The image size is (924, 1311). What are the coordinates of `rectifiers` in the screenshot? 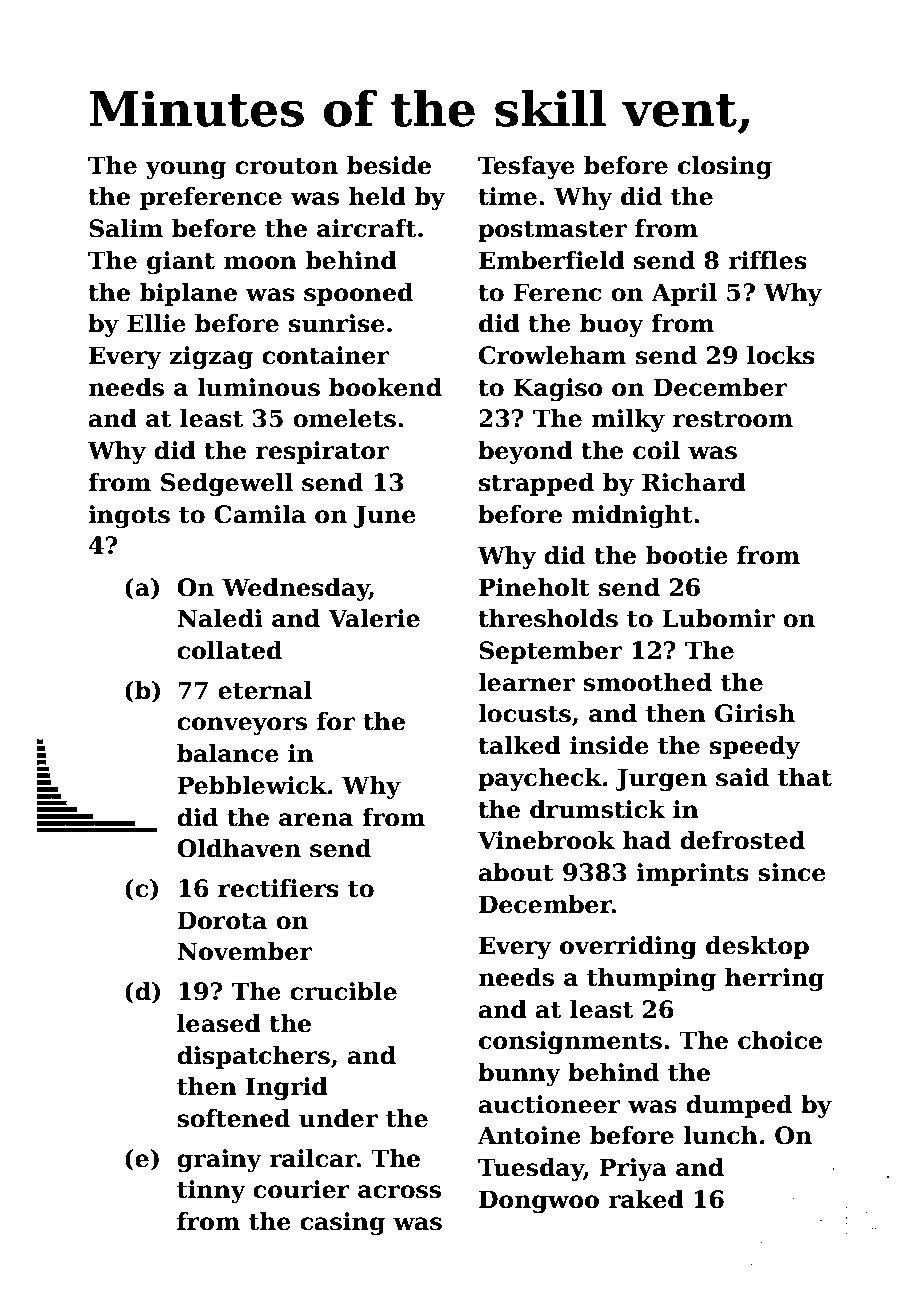 It's located at (278, 888).
